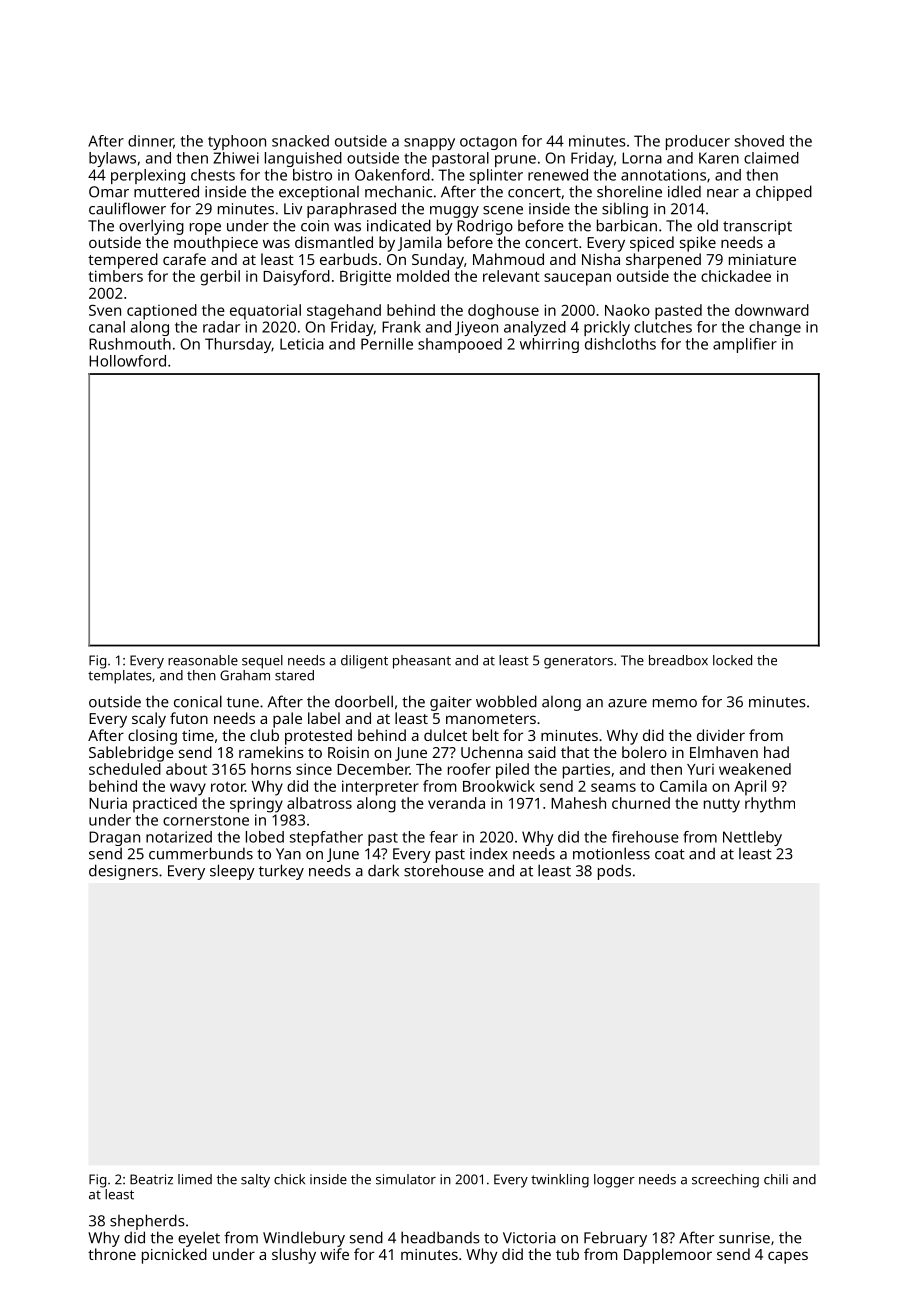 Image resolution: width=908 pixels, height=1316 pixels. Describe the element at coordinates (125, 769) in the image. I see `scheduled` at that location.
